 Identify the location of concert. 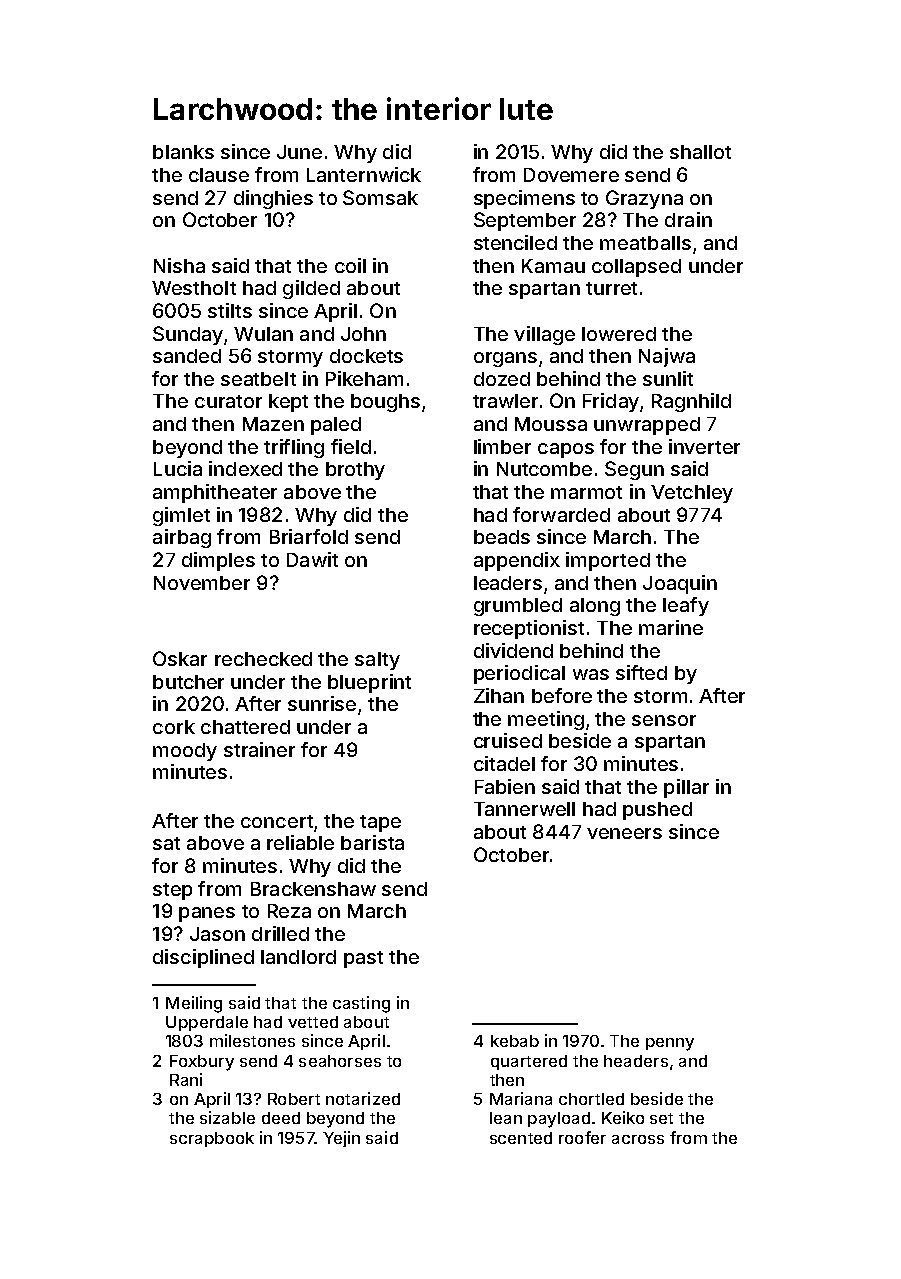
(277, 821).
